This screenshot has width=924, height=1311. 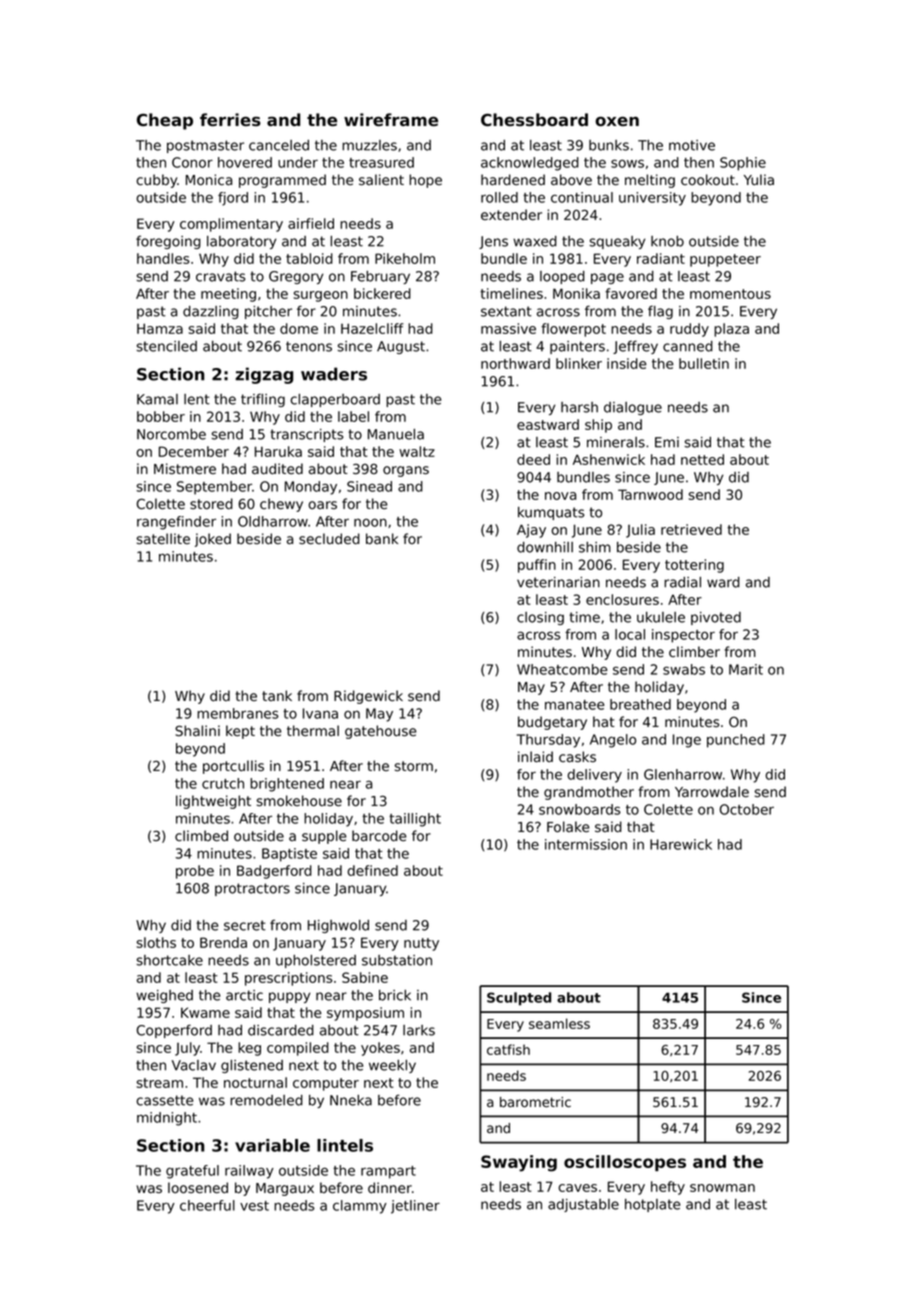 What do you see at coordinates (531, 531) in the screenshot?
I see `Ajay` at bounding box center [531, 531].
